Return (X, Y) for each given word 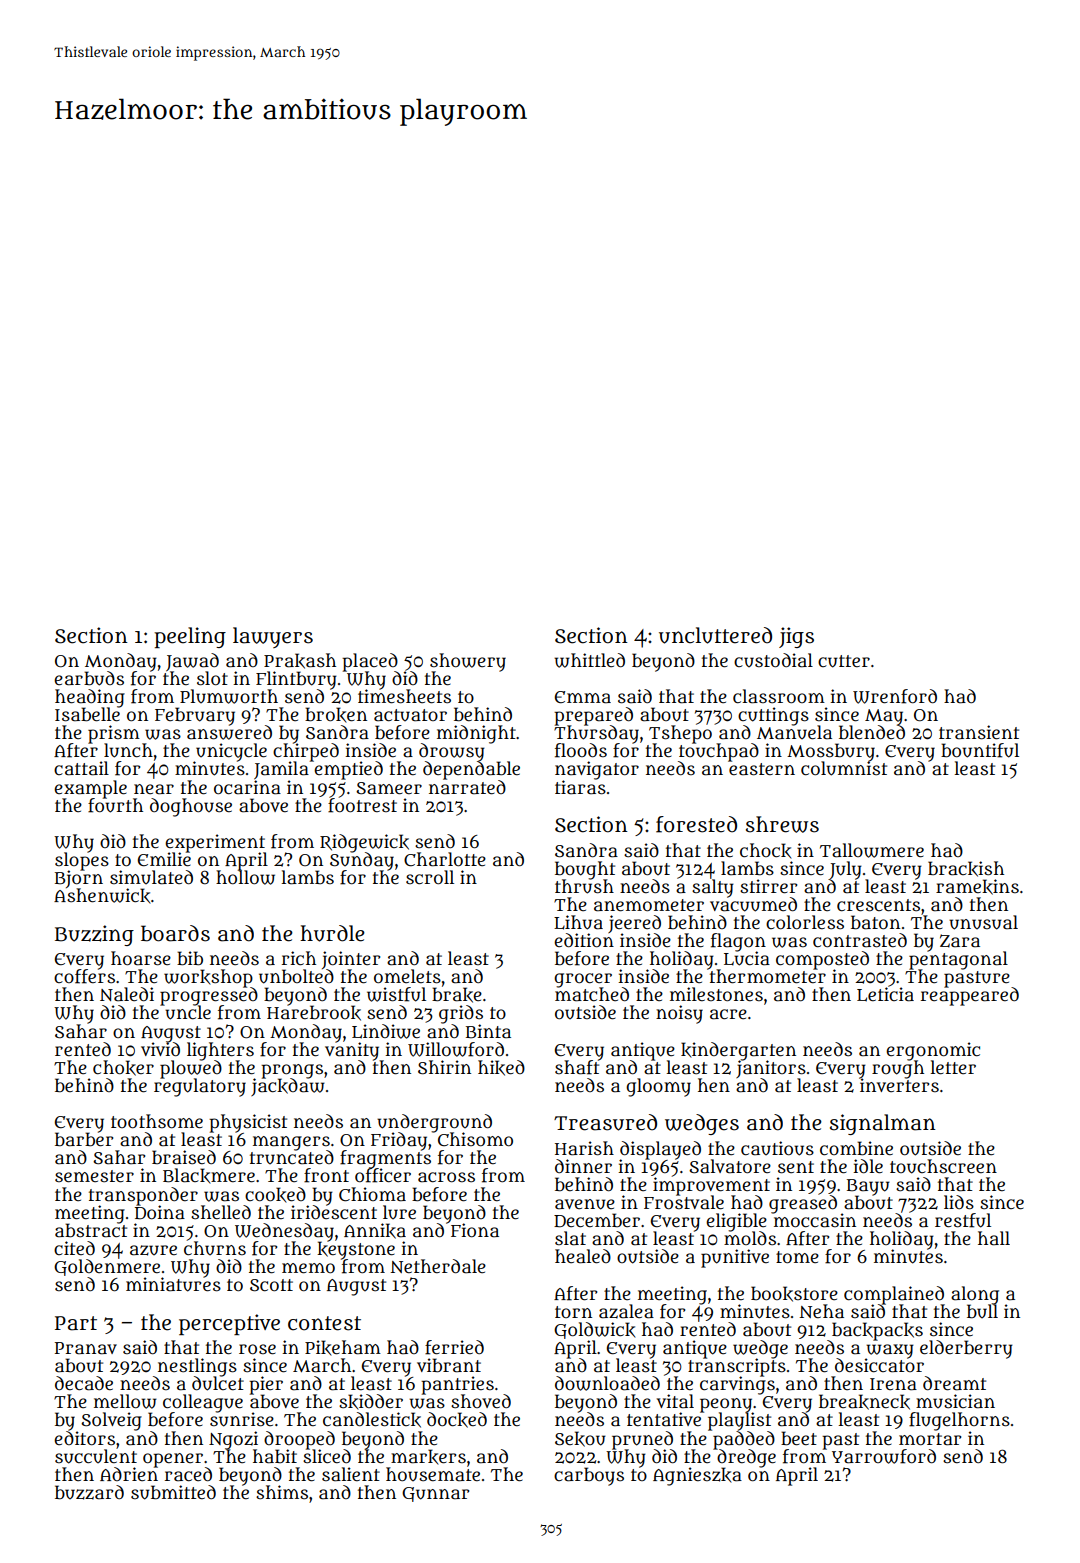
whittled (589, 660)
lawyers (273, 637)
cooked (275, 1195)
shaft (577, 1067)
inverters (899, 1085)
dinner (583, 1166)
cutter (844, 661)
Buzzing (94, 935)
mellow (125, 1401)
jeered (634, 924)
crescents (878, 905)
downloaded (607, 1383)
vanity (352, 1051)
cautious (777, 1148)
